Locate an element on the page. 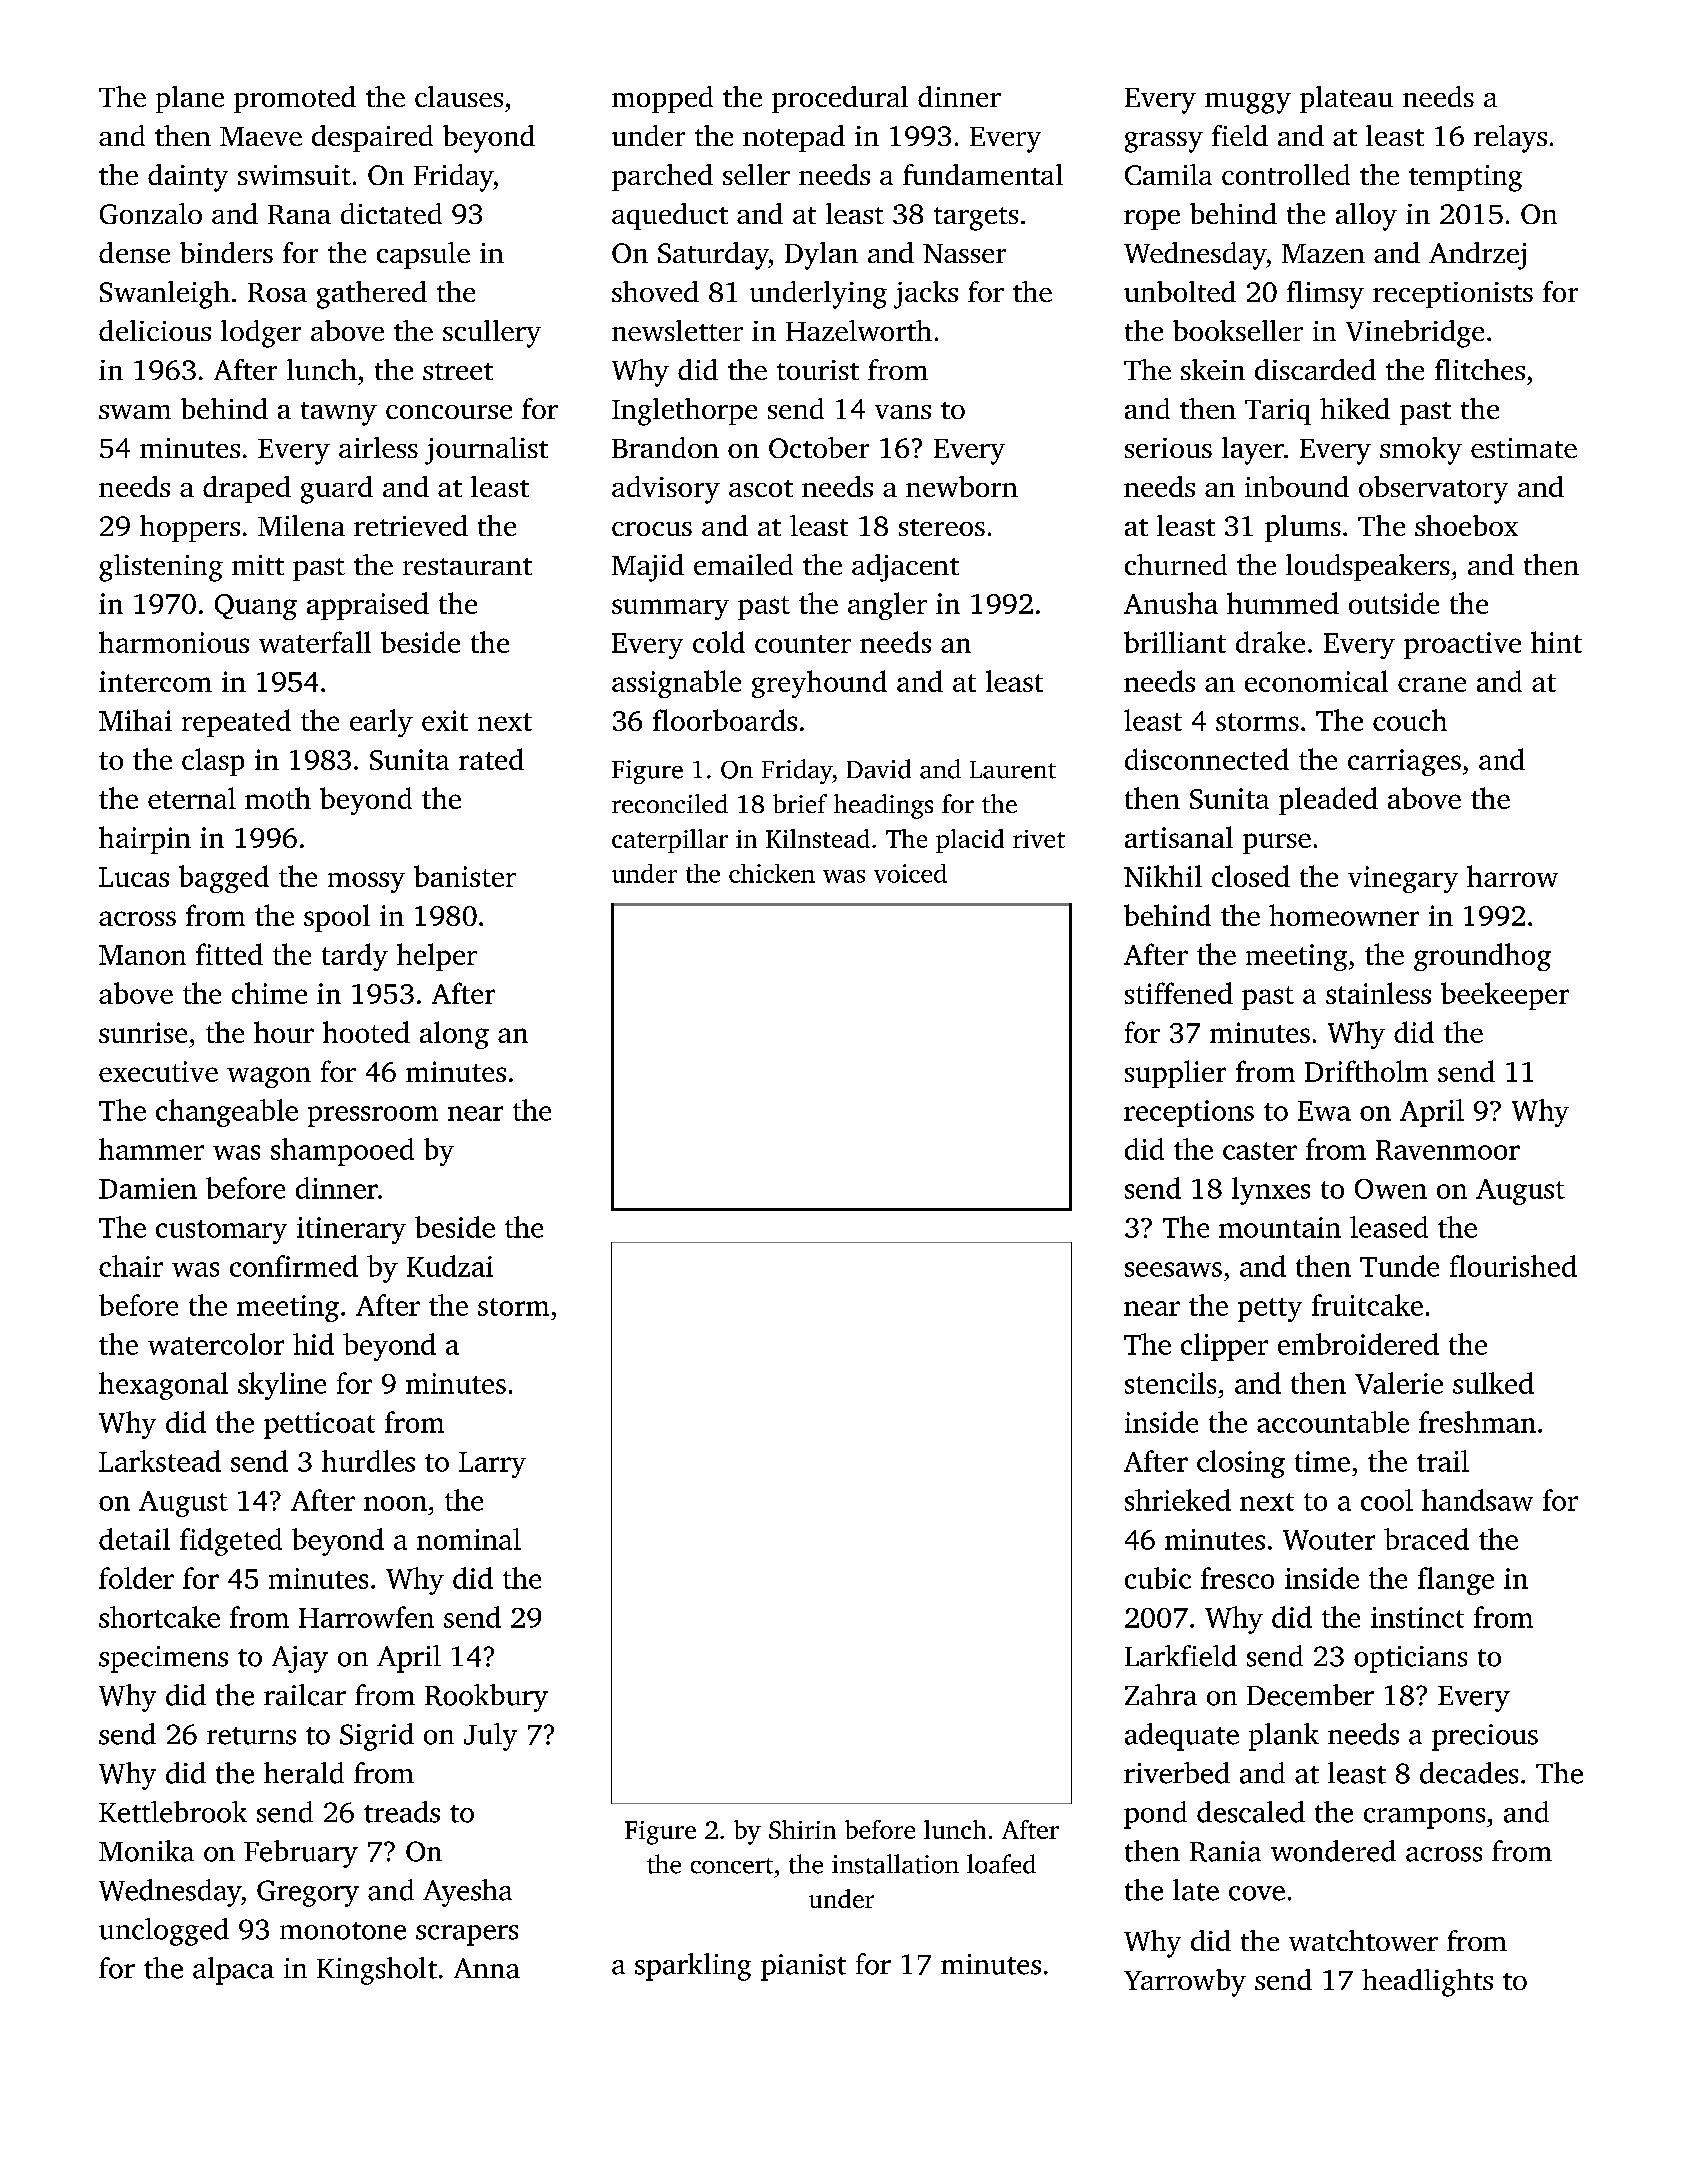 The image size is (1683, 2178). procedural is located at coordinates (840, 99).
